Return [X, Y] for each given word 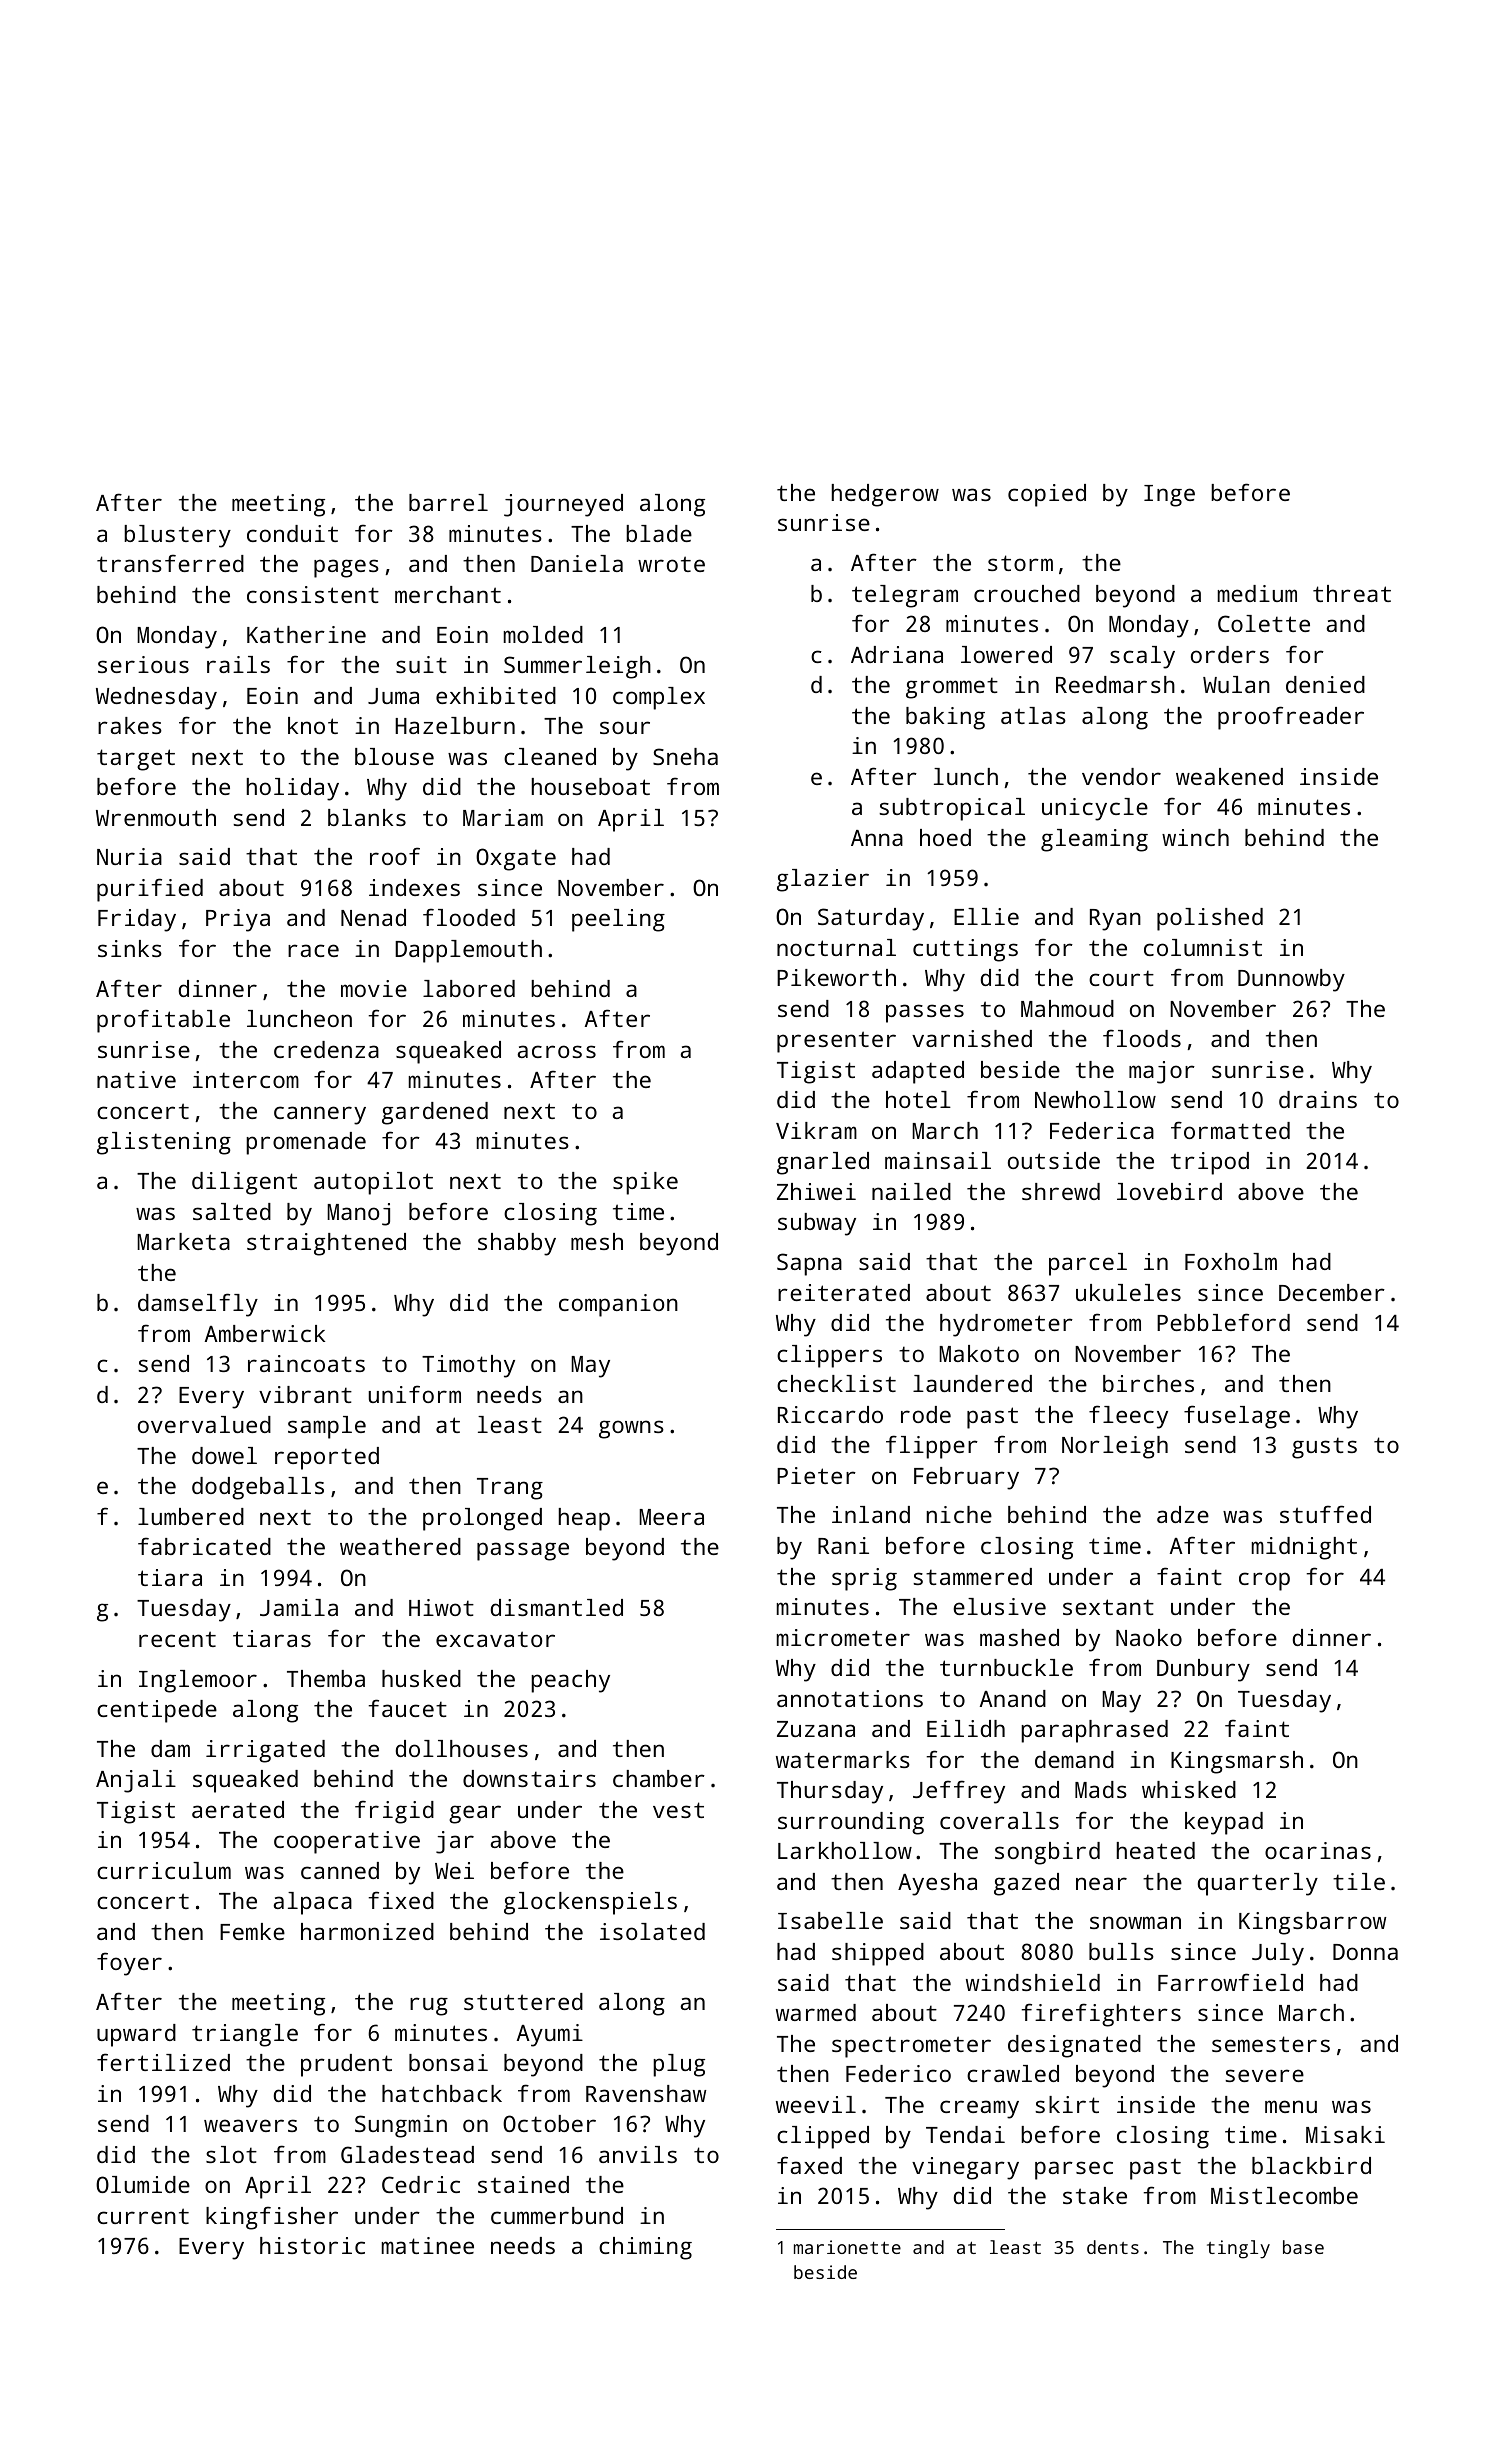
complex [659, 698]
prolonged [482, 1519]
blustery [177, 536]
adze [1183, 1514]
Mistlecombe [1284, 2195]
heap [584, 1519]
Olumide [143, 2184]
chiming [645, 2248]
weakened [1229, 776]
